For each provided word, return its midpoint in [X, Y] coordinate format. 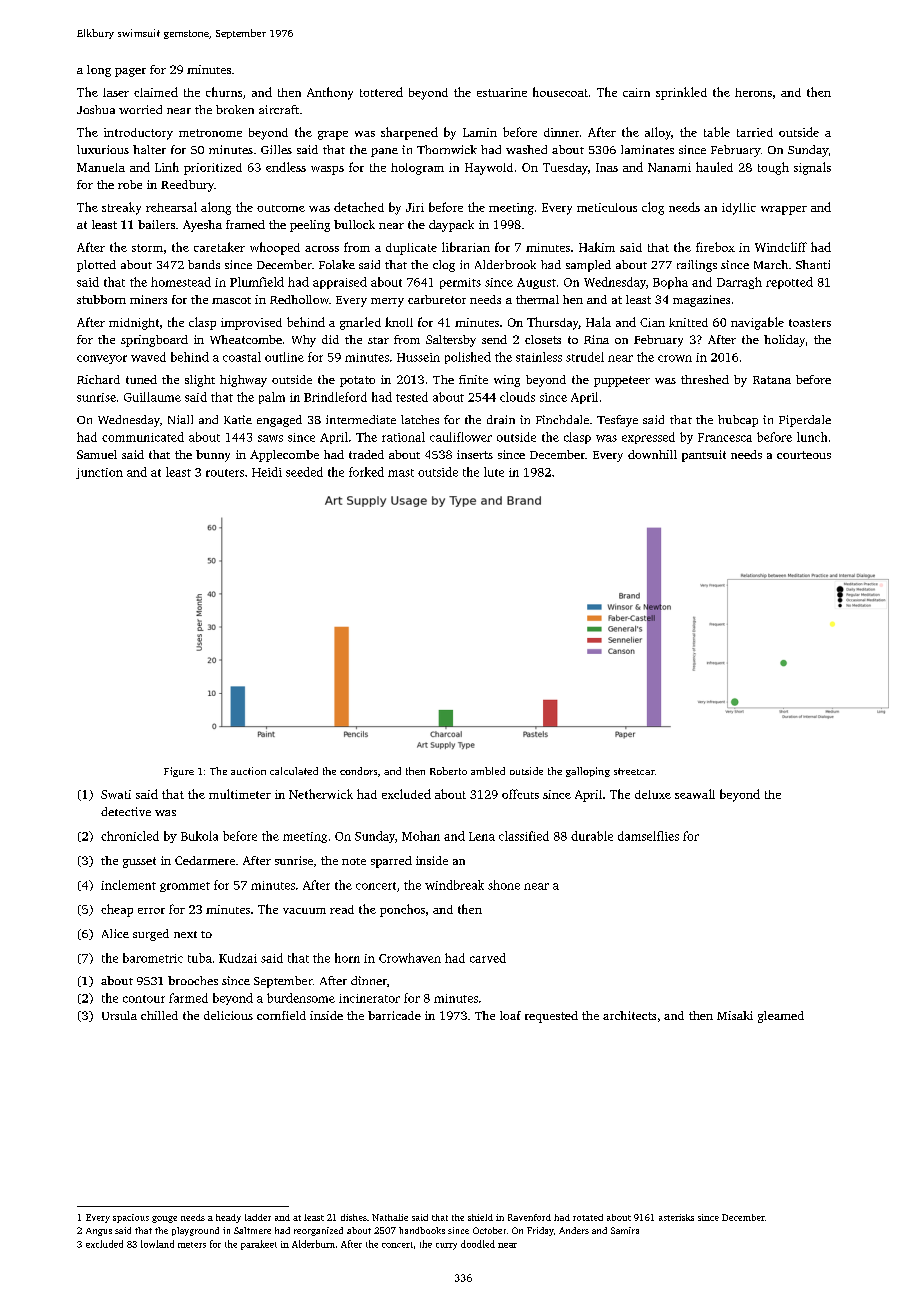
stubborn [101, 299]
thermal [537, 299]
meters [192, 1245]
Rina [596, 339]
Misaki [735, 1015]
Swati [116, 794]
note [354, 861]
